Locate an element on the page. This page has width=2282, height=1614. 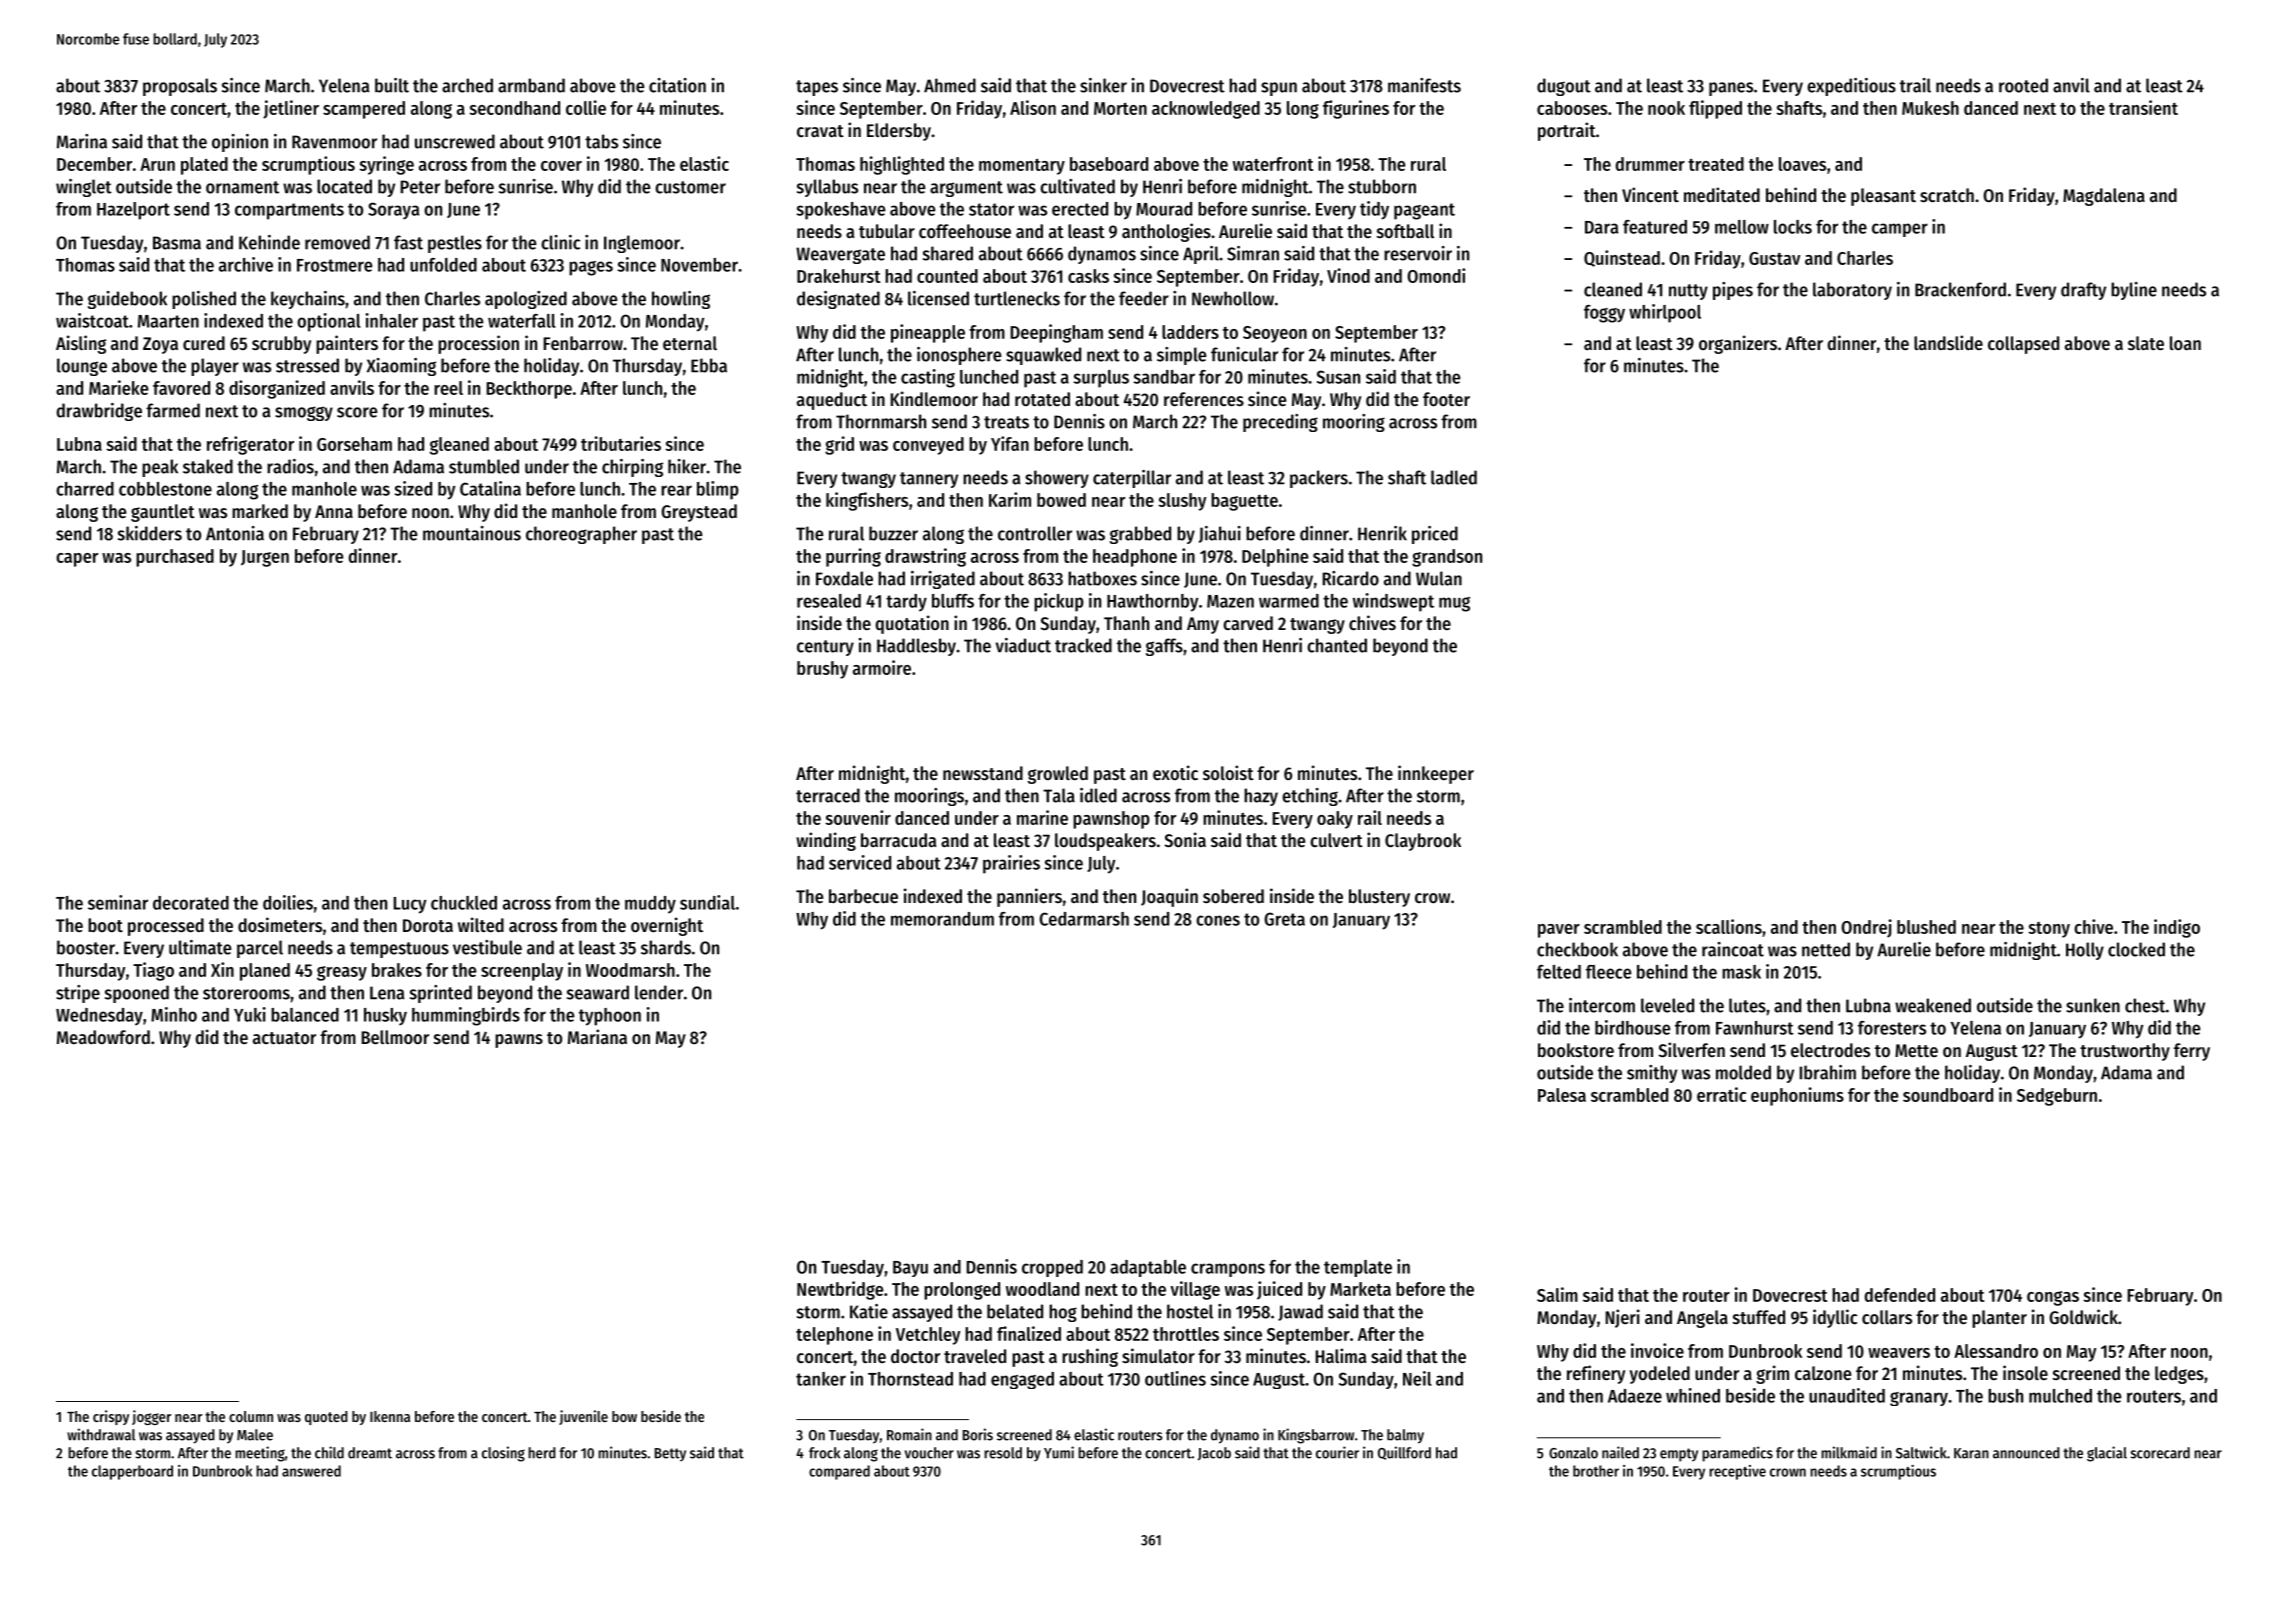
Yumi is located at coordinates (1059, 1452).
